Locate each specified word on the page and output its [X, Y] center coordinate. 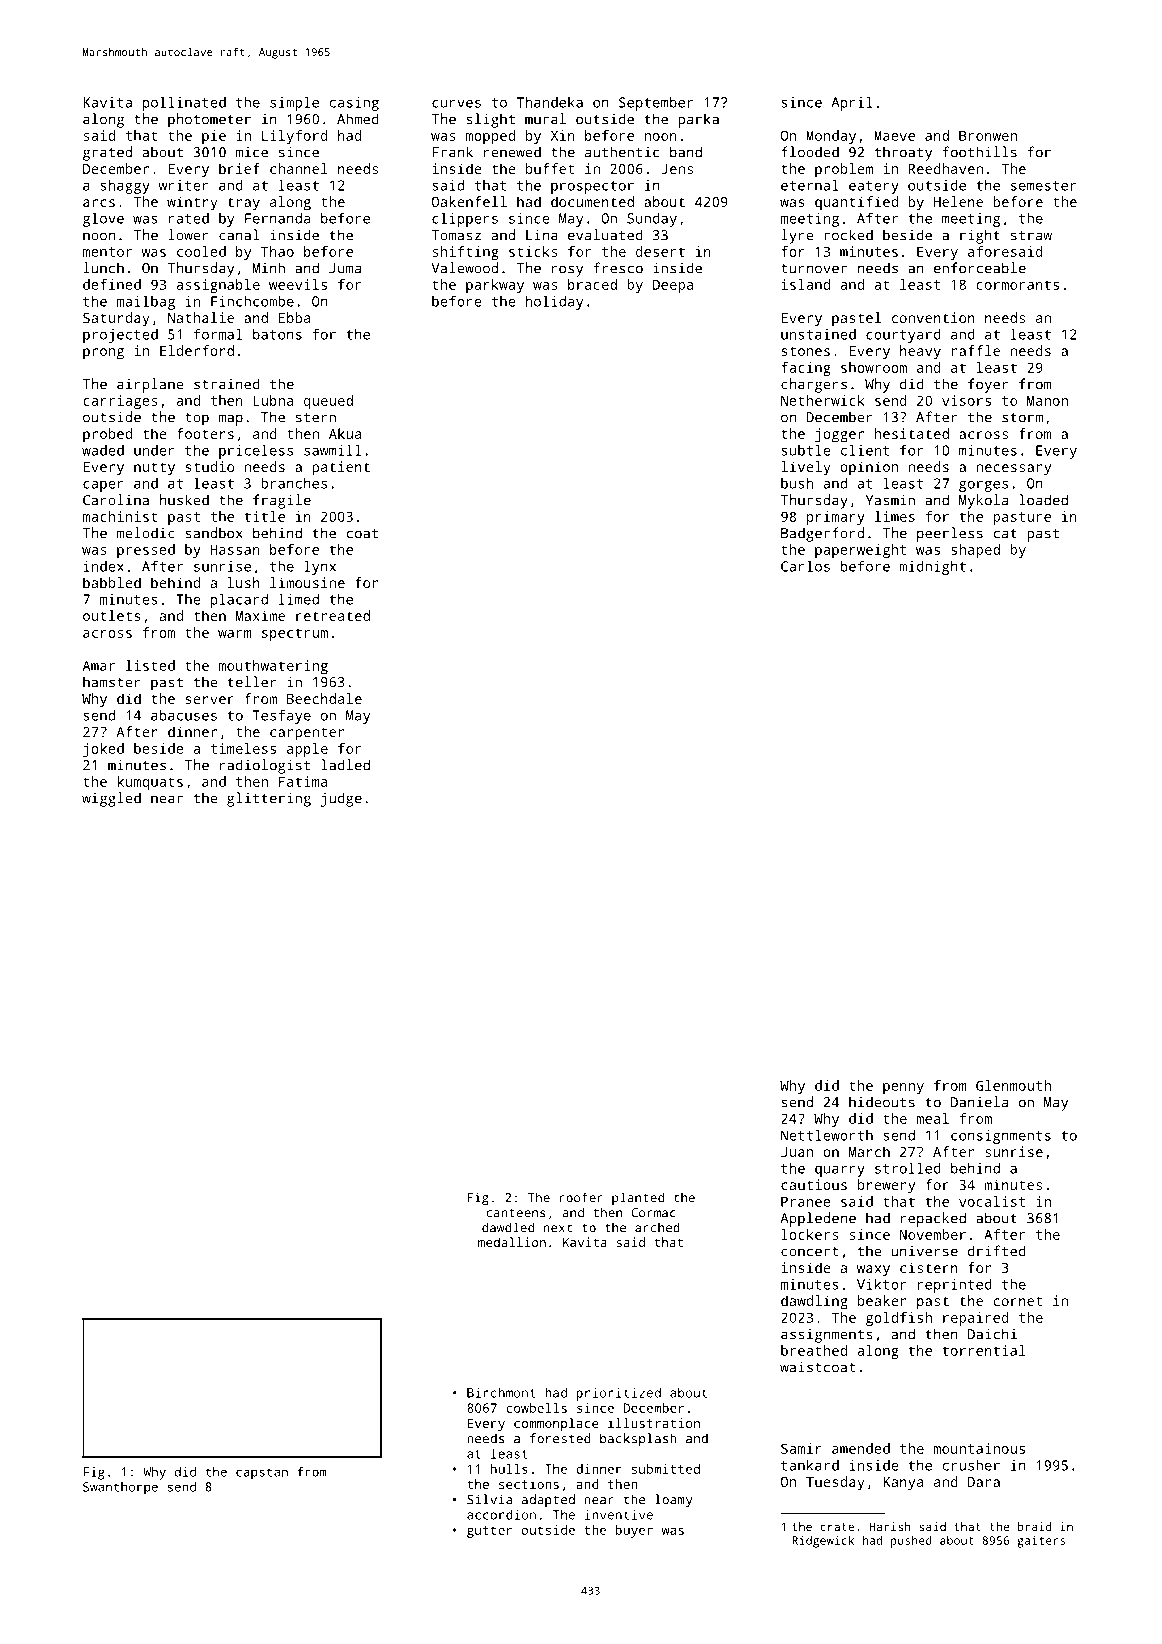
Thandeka [550, 102]
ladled [345, 765]
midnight [932, 568]
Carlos [805, 566]
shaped [975, 551]
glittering [269, 799]
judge [341, 799]
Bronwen [988, 135]
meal [932, 1118]
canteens [516, 1213]
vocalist [992, 1201]
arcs [99, 203]
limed [299, 599]
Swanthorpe [120, 1488]
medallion [512, 1242]
